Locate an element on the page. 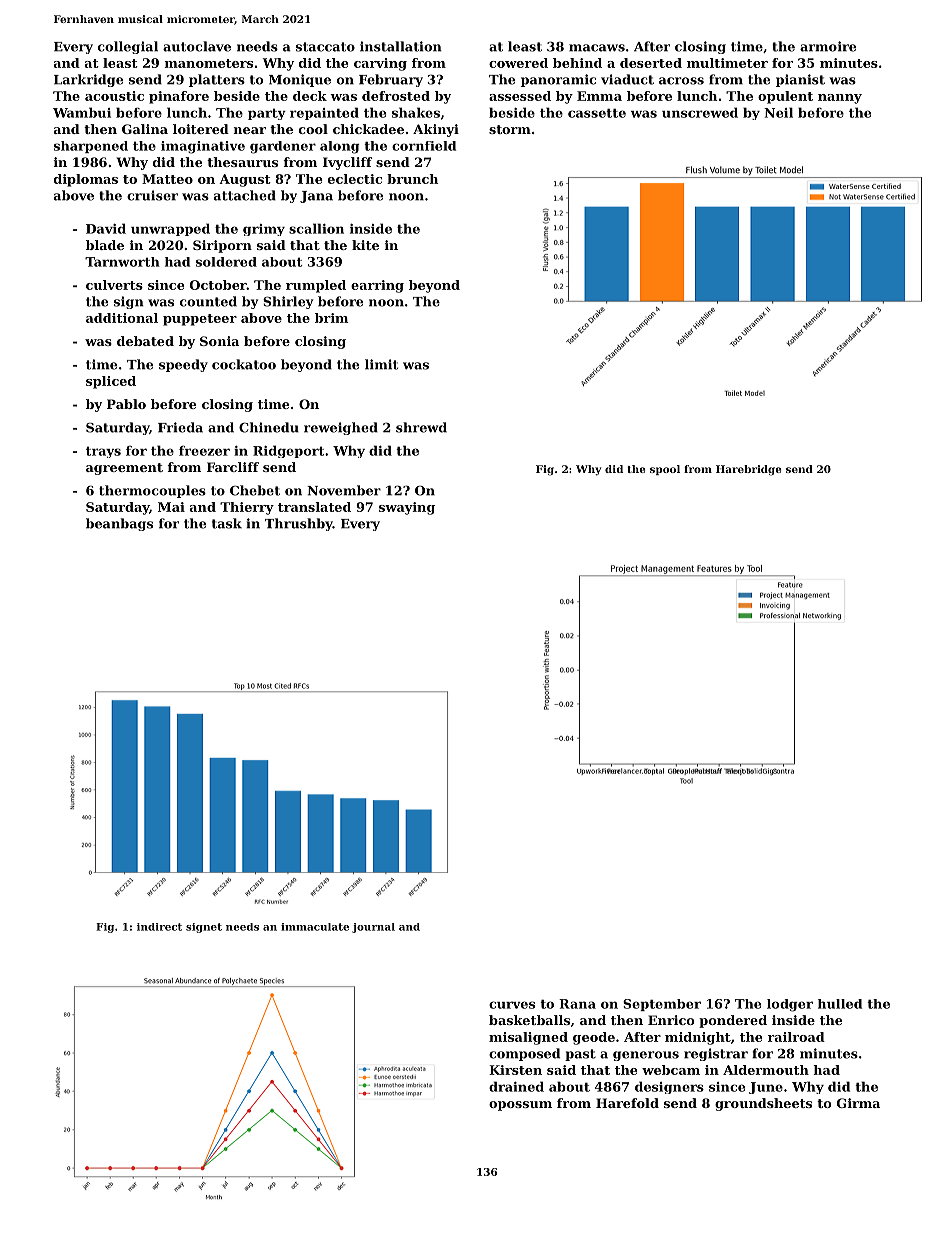  Kirsten is located at coordinates (515, 1070).
